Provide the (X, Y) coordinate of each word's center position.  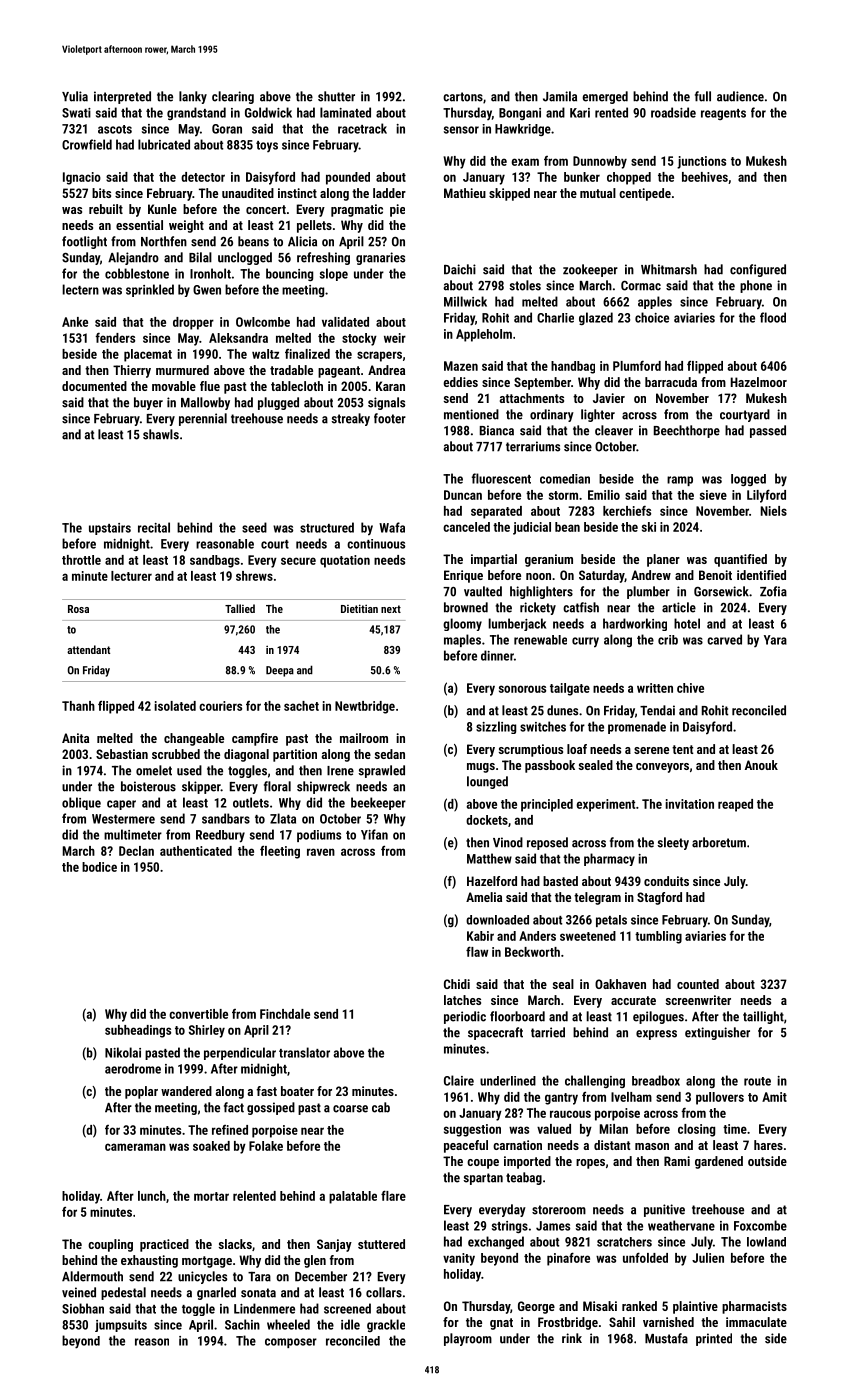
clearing (233, 97)
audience (740, 96)
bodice (99, 867)
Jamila (560, 96)
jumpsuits (121, 1326)
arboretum (719, 842)
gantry (561, 1099)
